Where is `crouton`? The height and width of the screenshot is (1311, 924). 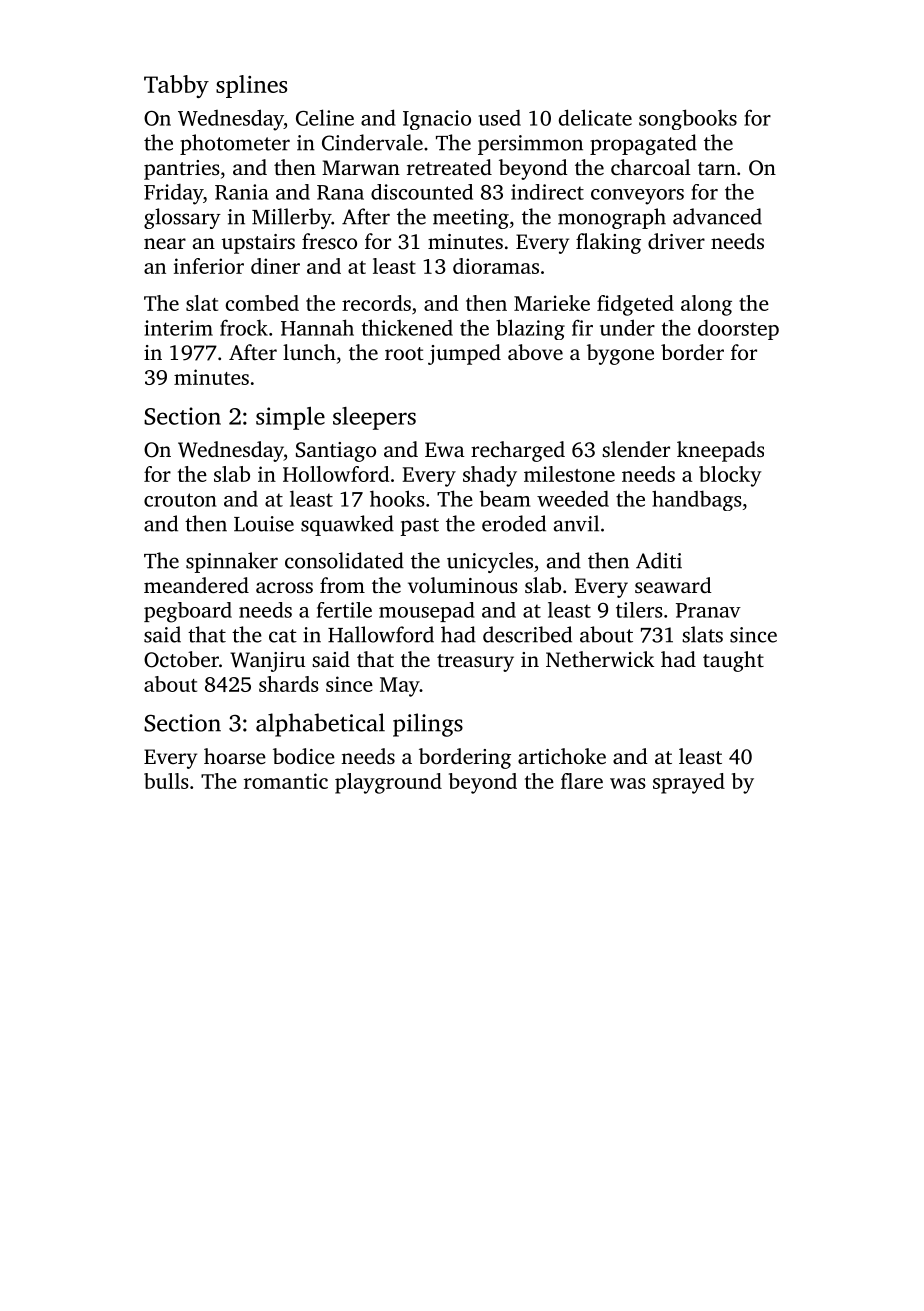
crouton is located at coordinates (180, 500).
